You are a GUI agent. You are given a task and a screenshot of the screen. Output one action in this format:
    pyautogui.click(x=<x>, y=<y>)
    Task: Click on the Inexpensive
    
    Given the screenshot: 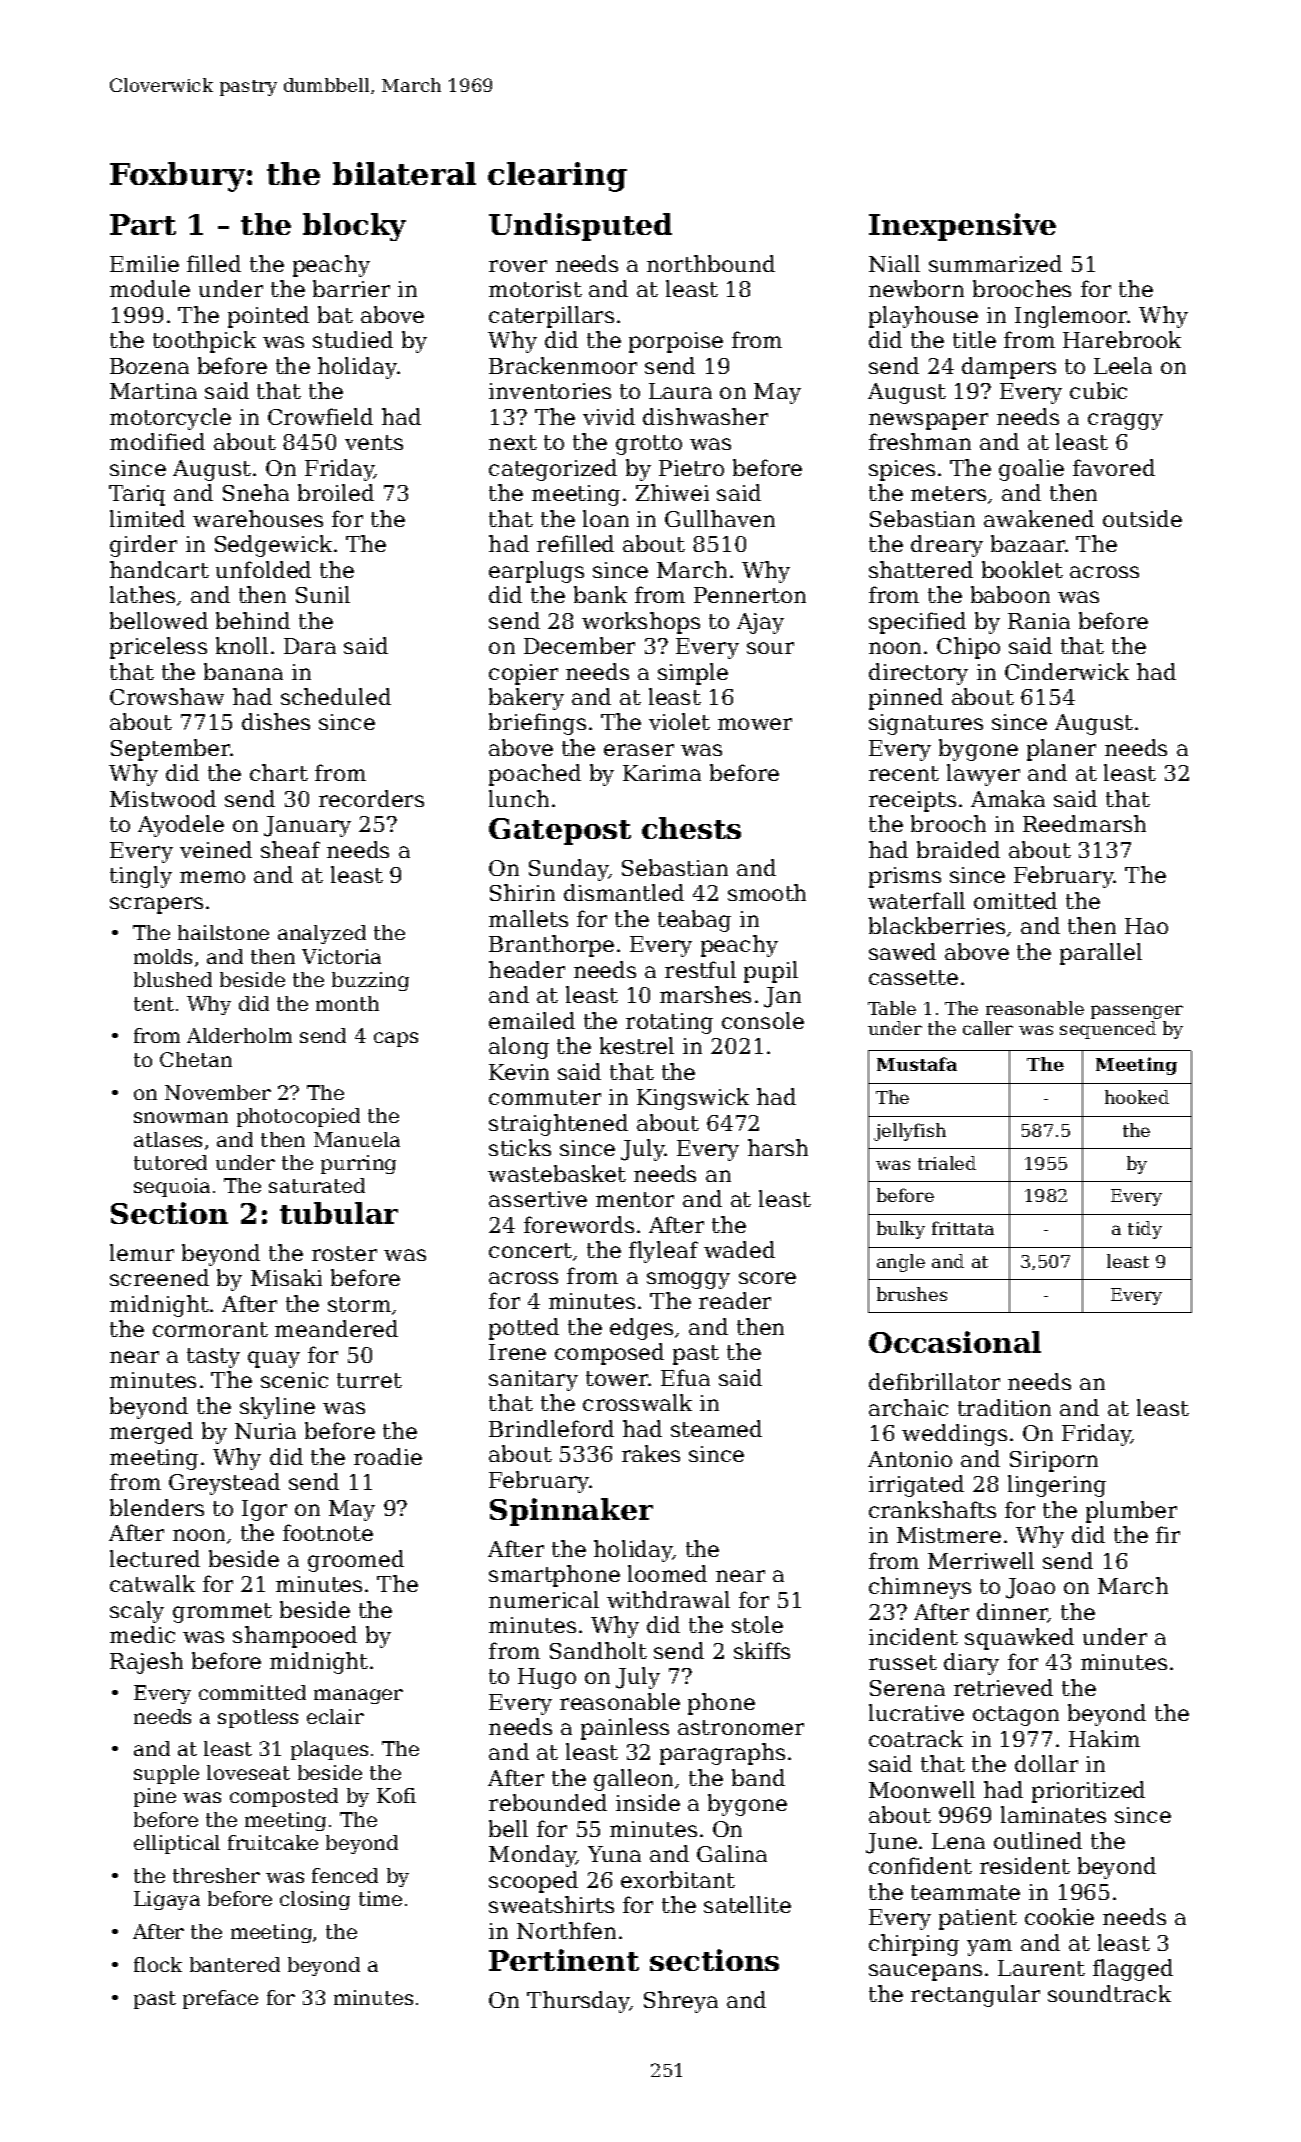 What is the action you would take?
    pyautogui.click(x=962, y=227)
